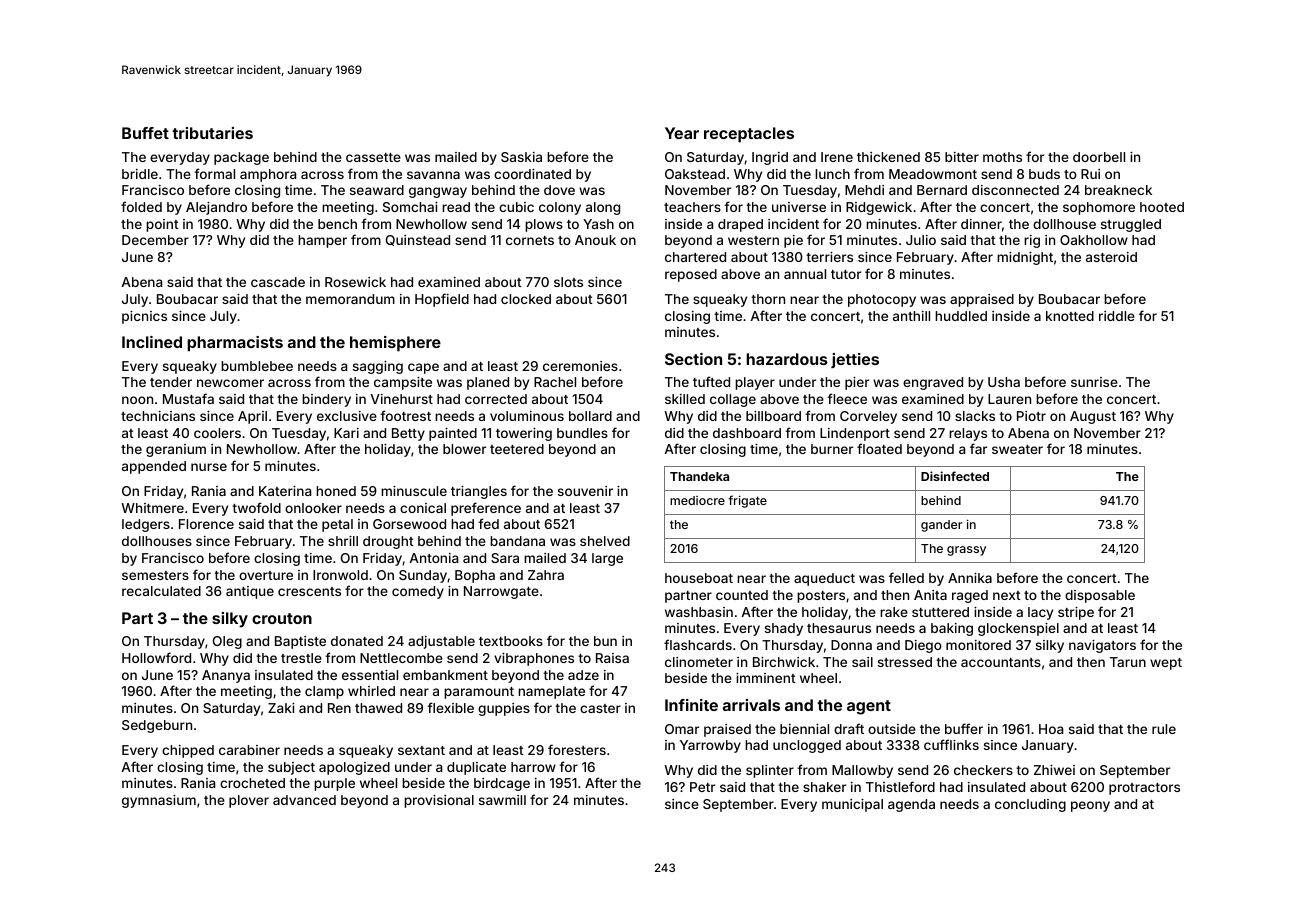 This screenshot has width=1308, height=924. I want to click on plover, so click(249, 801).
